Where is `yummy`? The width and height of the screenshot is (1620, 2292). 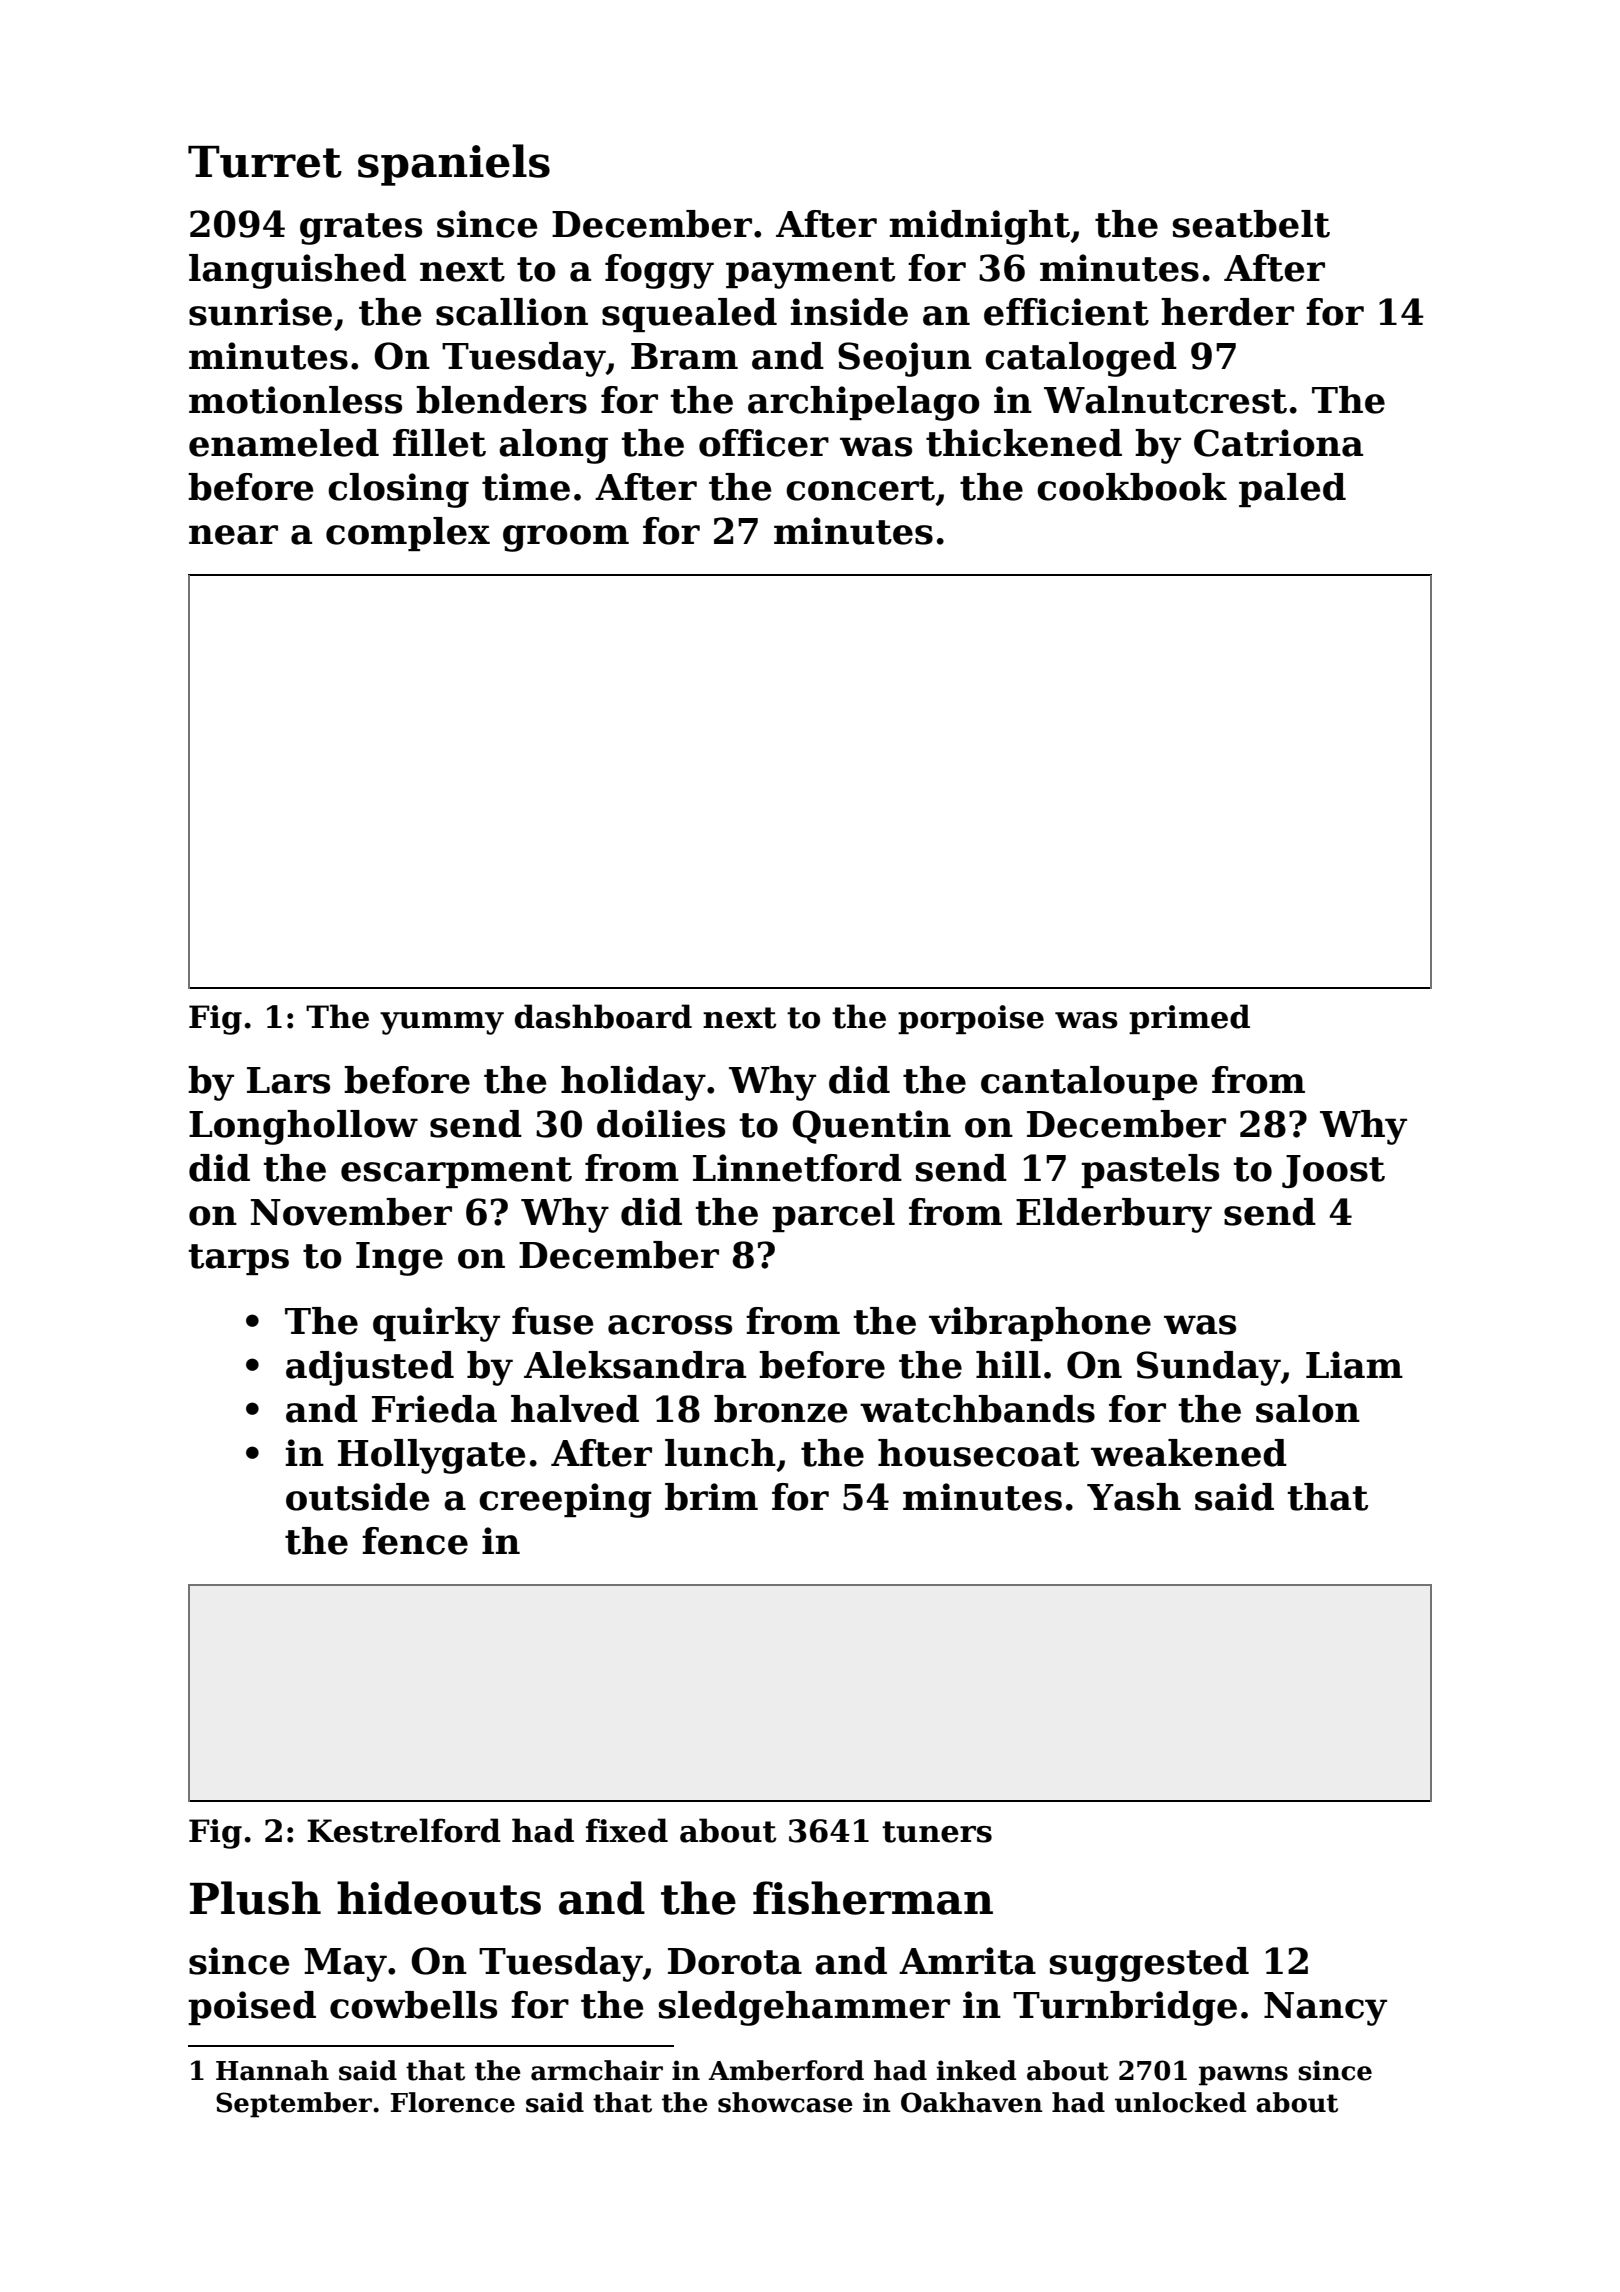 yummy is located at coordinates (442, 1023).
